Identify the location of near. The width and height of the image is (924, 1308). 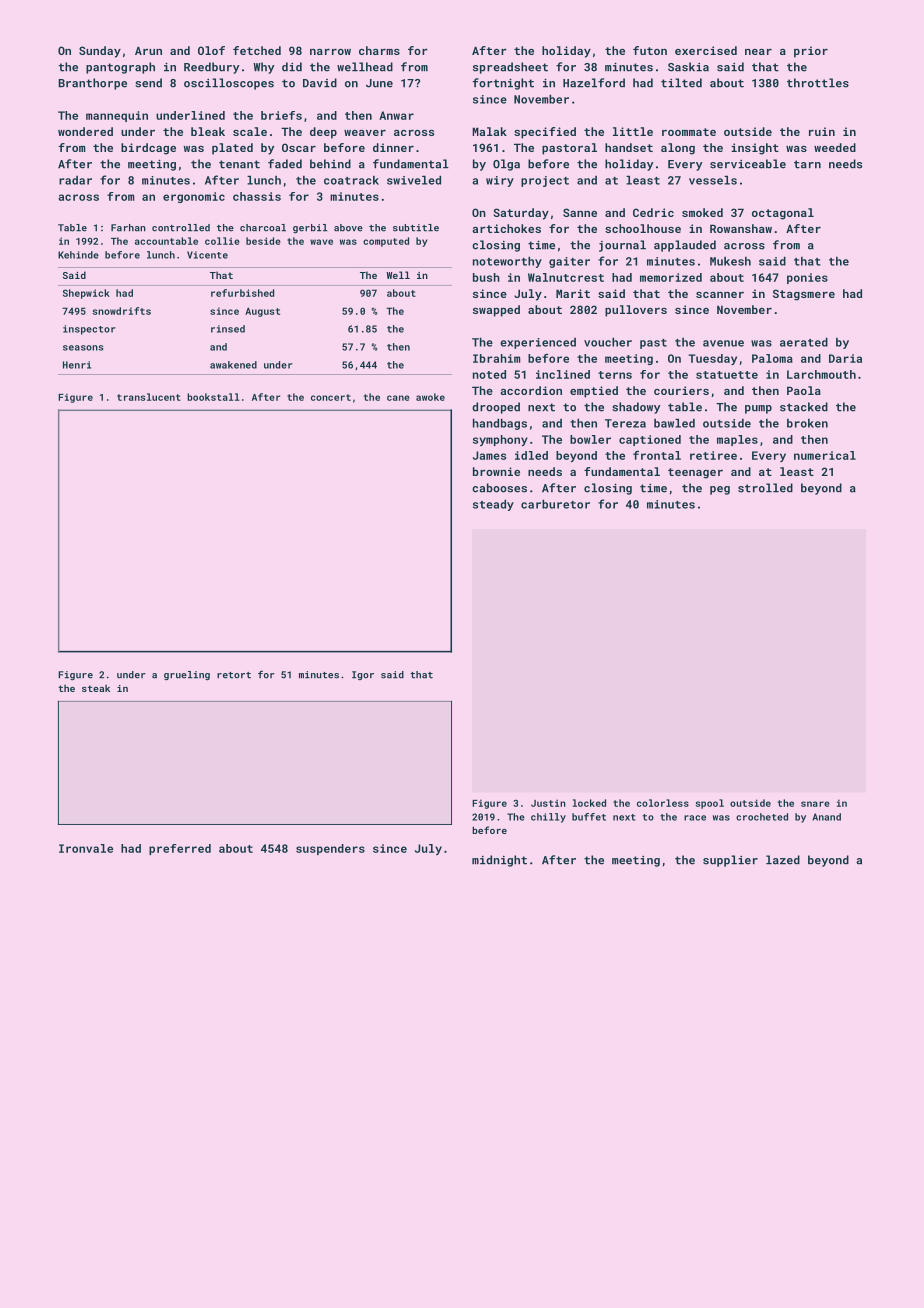
(758, 52).
